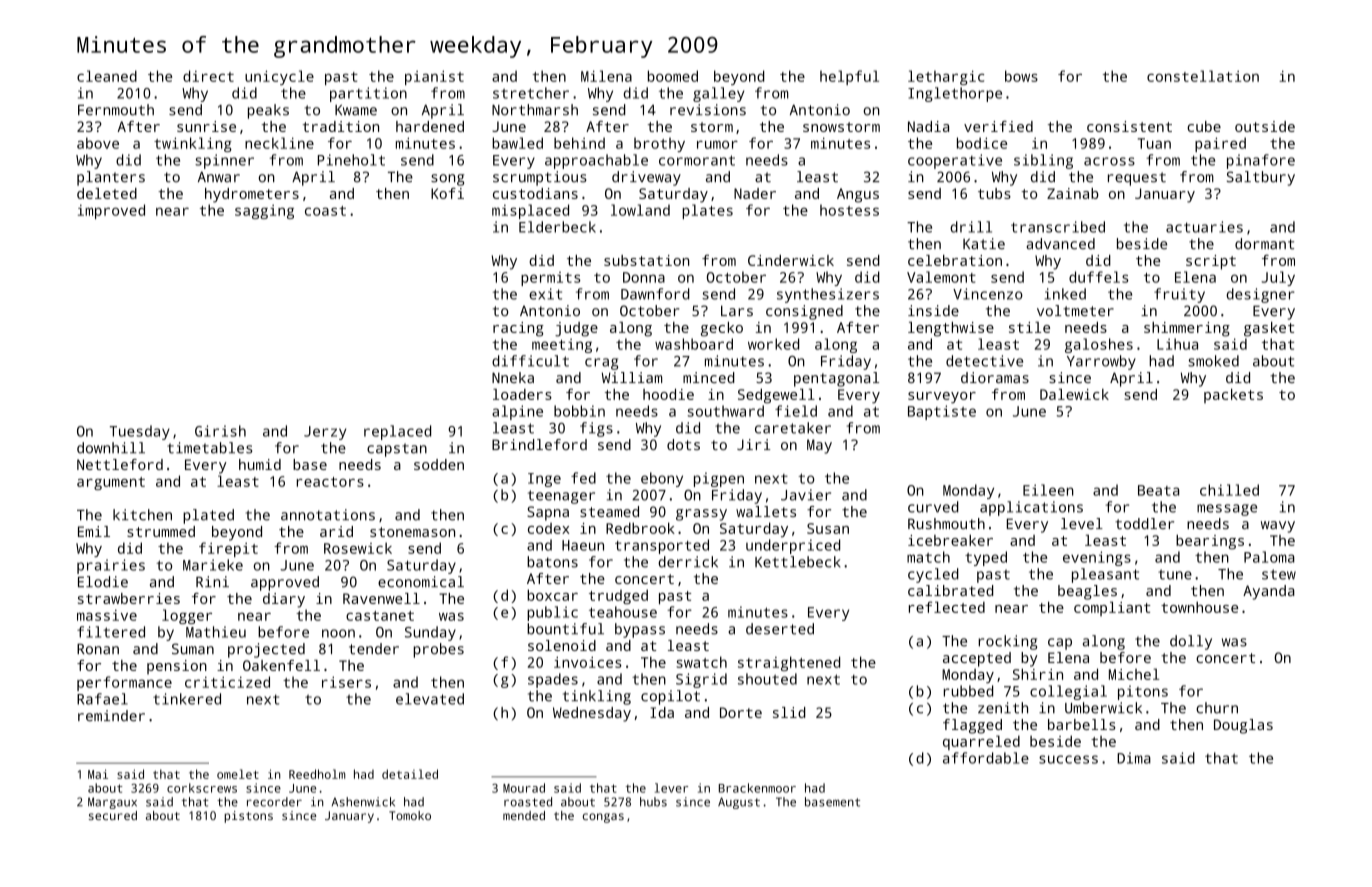  Describe the element at coordinates (1203, 76) in the document. I see `constellation` at that location.
